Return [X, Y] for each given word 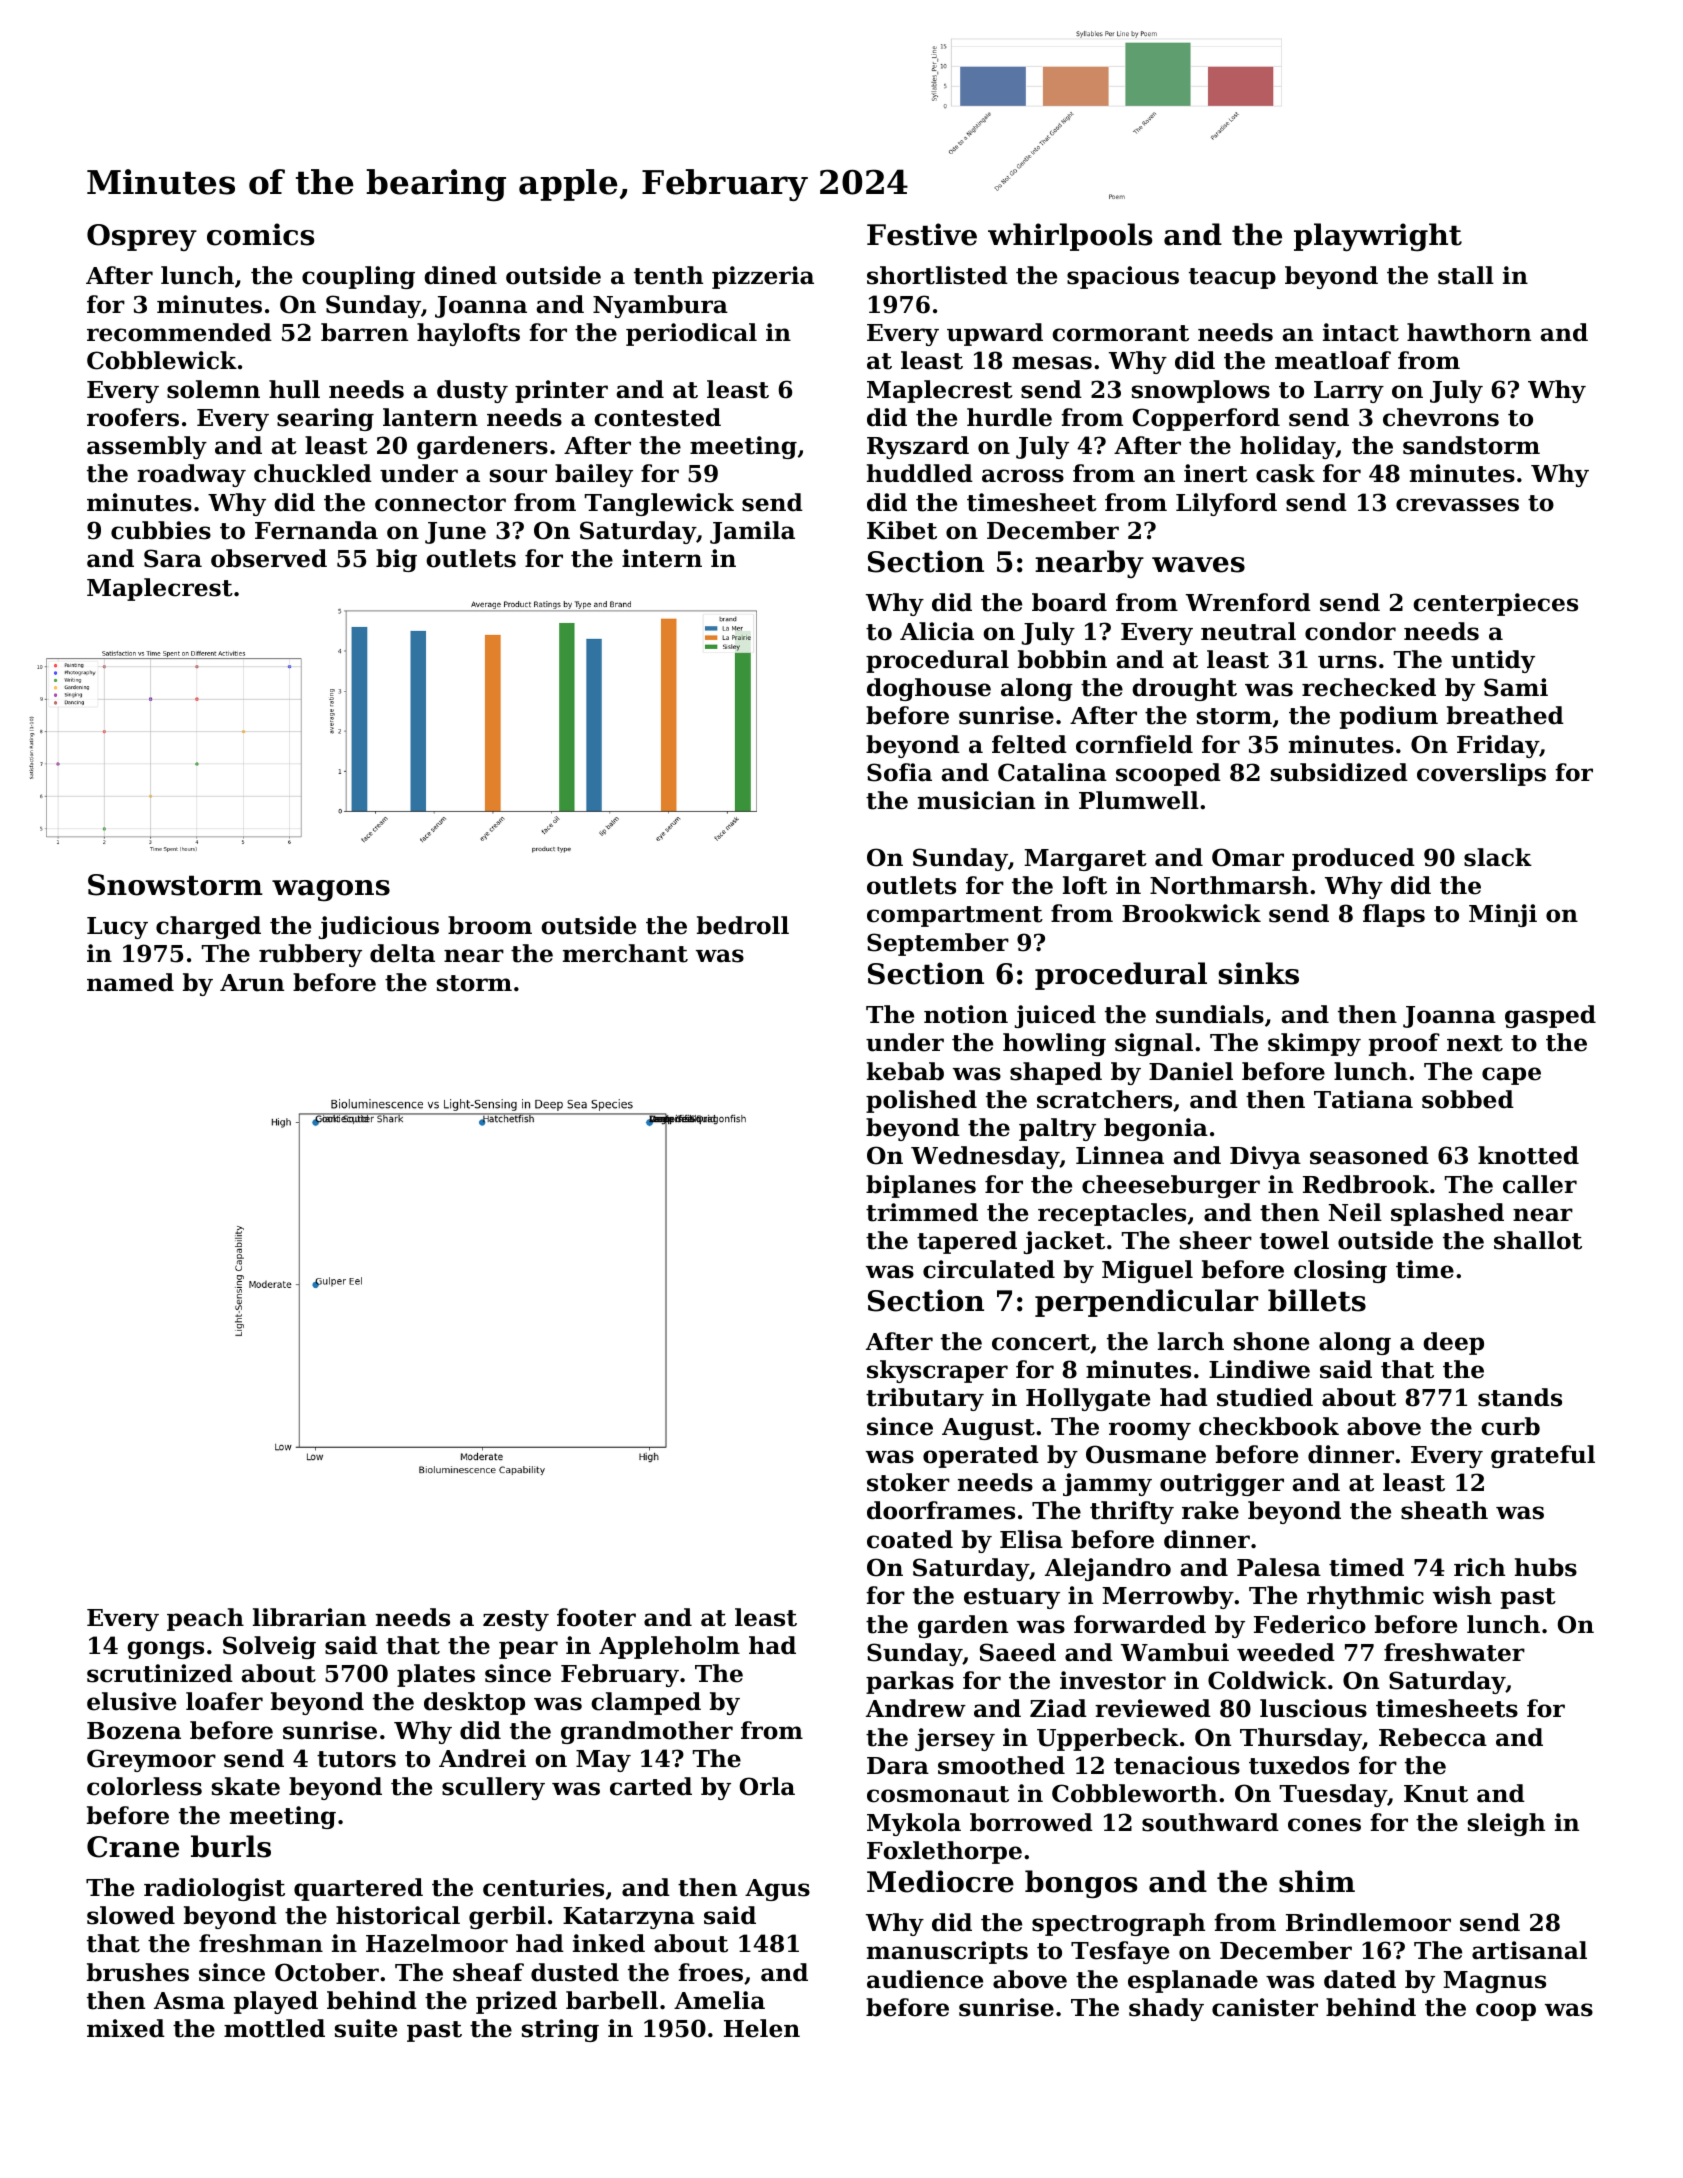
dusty [472, 391]
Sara [173, 558]
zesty [516, 1620]
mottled [274, 2028]
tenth [668, 275]
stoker [908, 1482]
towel [1294, 1240]
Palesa [1279, 1567]
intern [662, 558]
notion [966, 1014]
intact [1361, 332]
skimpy [1314, 1044]
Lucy [117, 928]
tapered [967, 1242]
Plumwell [1139, 800]
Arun [252, 983]
